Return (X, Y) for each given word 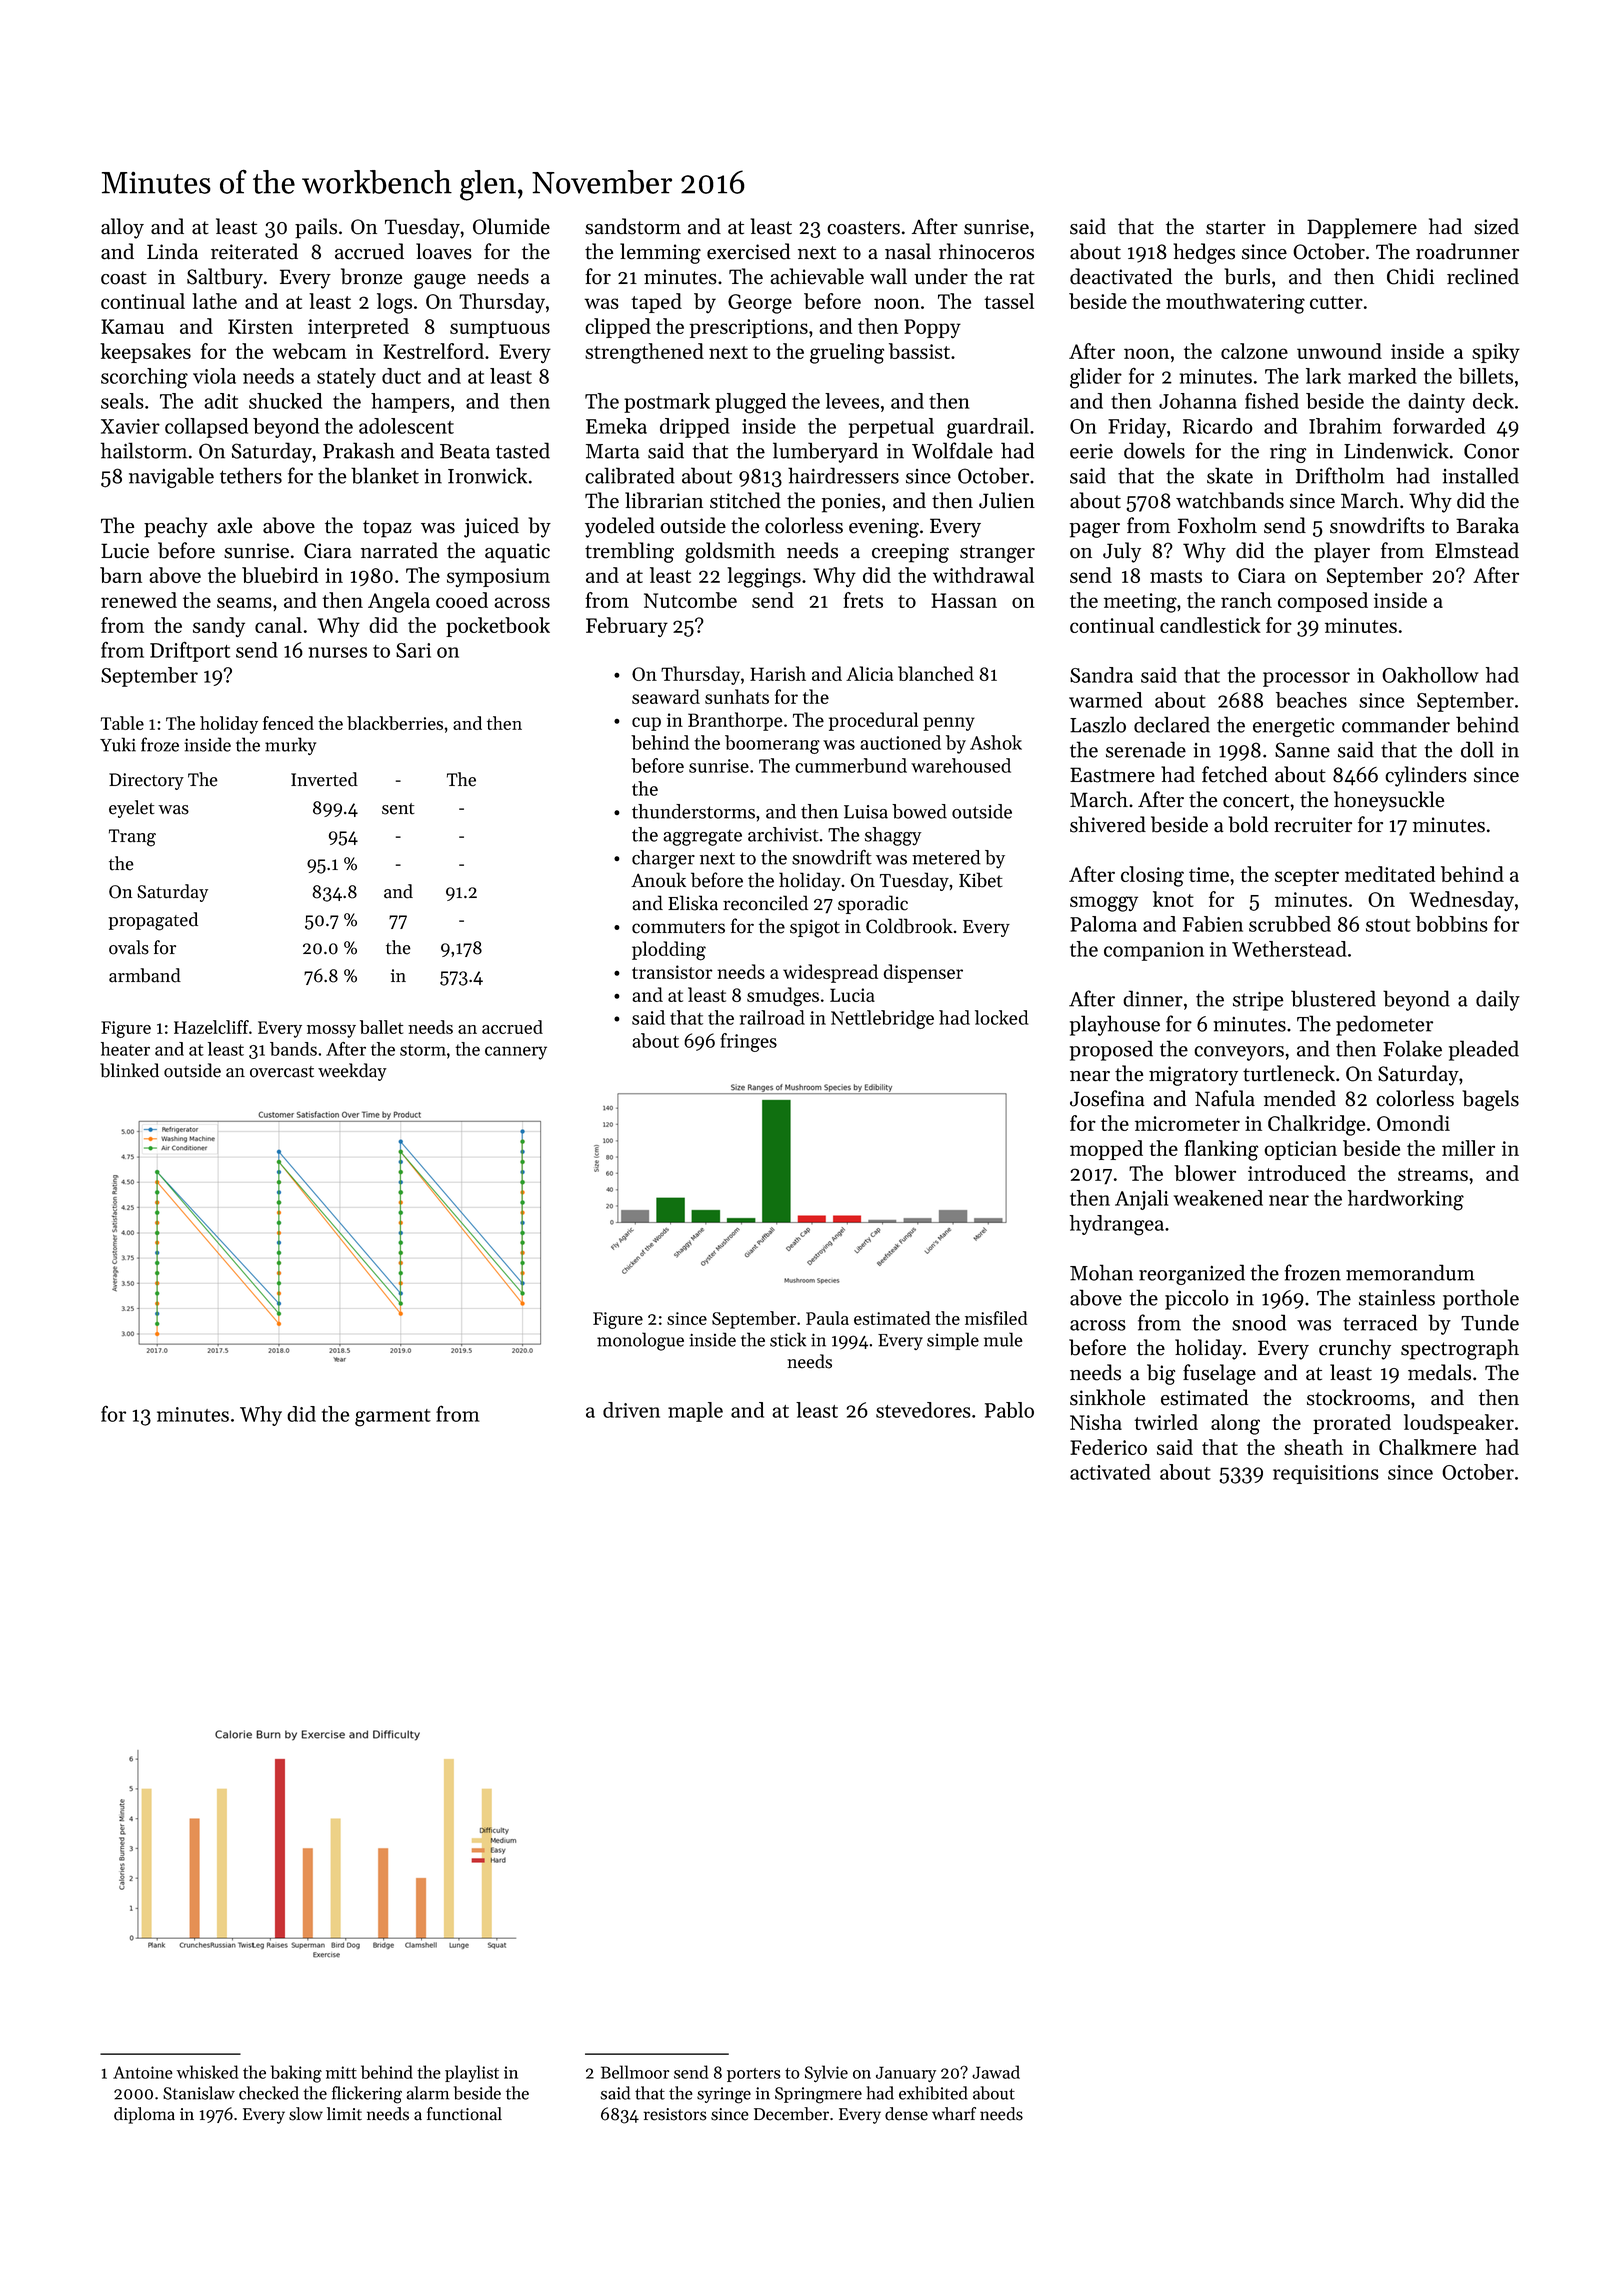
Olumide (511, 226)
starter (1236, 228)
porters (754, 2075)
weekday (352, 1072)
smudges (783, 997)
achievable (817, 276)
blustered (1333, 998)
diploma (144, 2115)
